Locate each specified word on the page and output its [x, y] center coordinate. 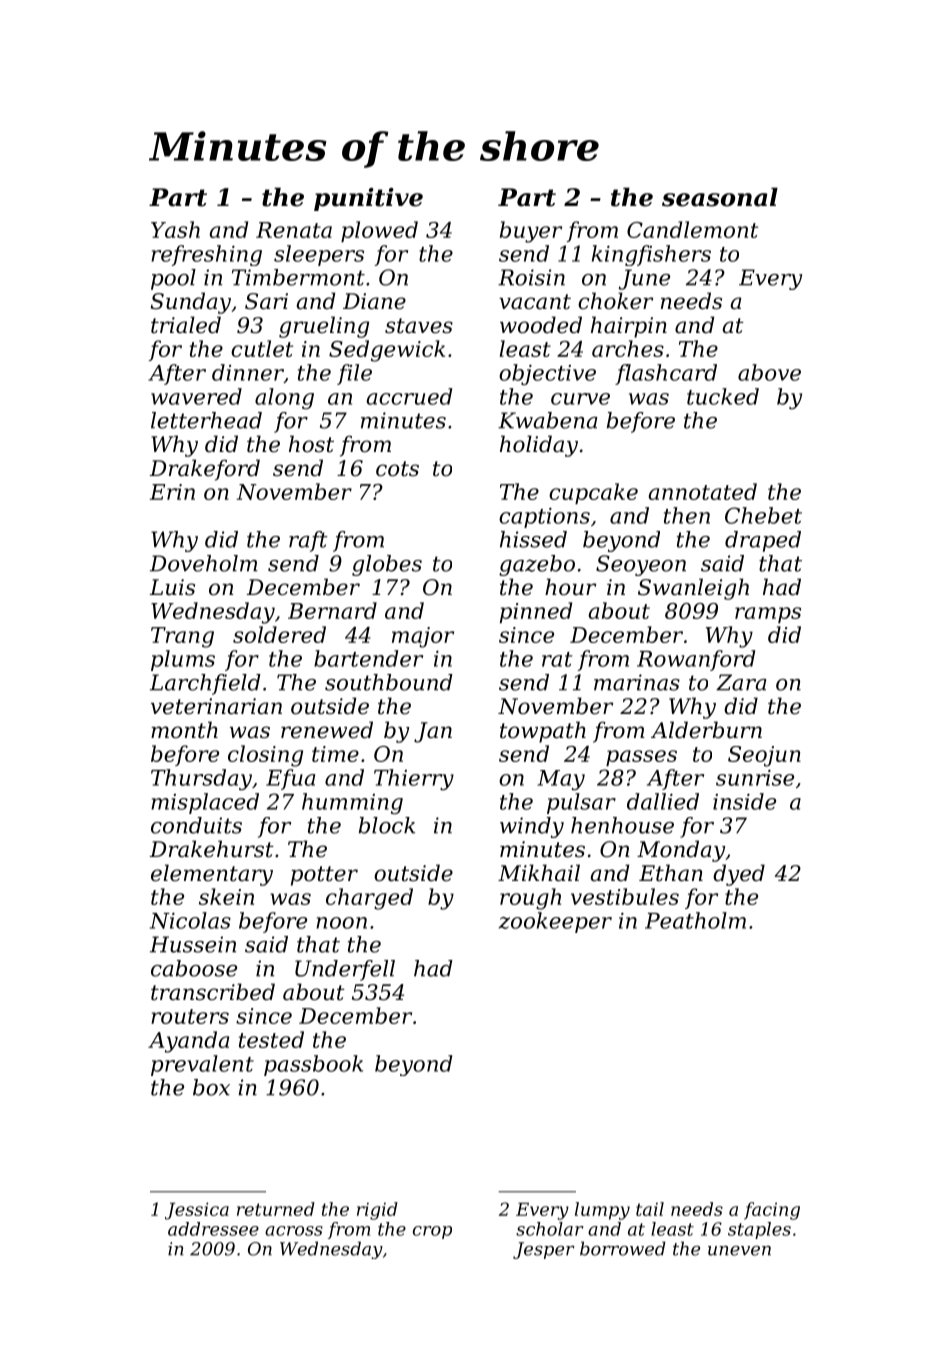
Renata [294, 230]
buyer [531, 232]
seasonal [720, 197]
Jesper [544, 1250]
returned [276, 1209]
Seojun [764, 756]
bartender [368, 658]
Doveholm [203, 563]
